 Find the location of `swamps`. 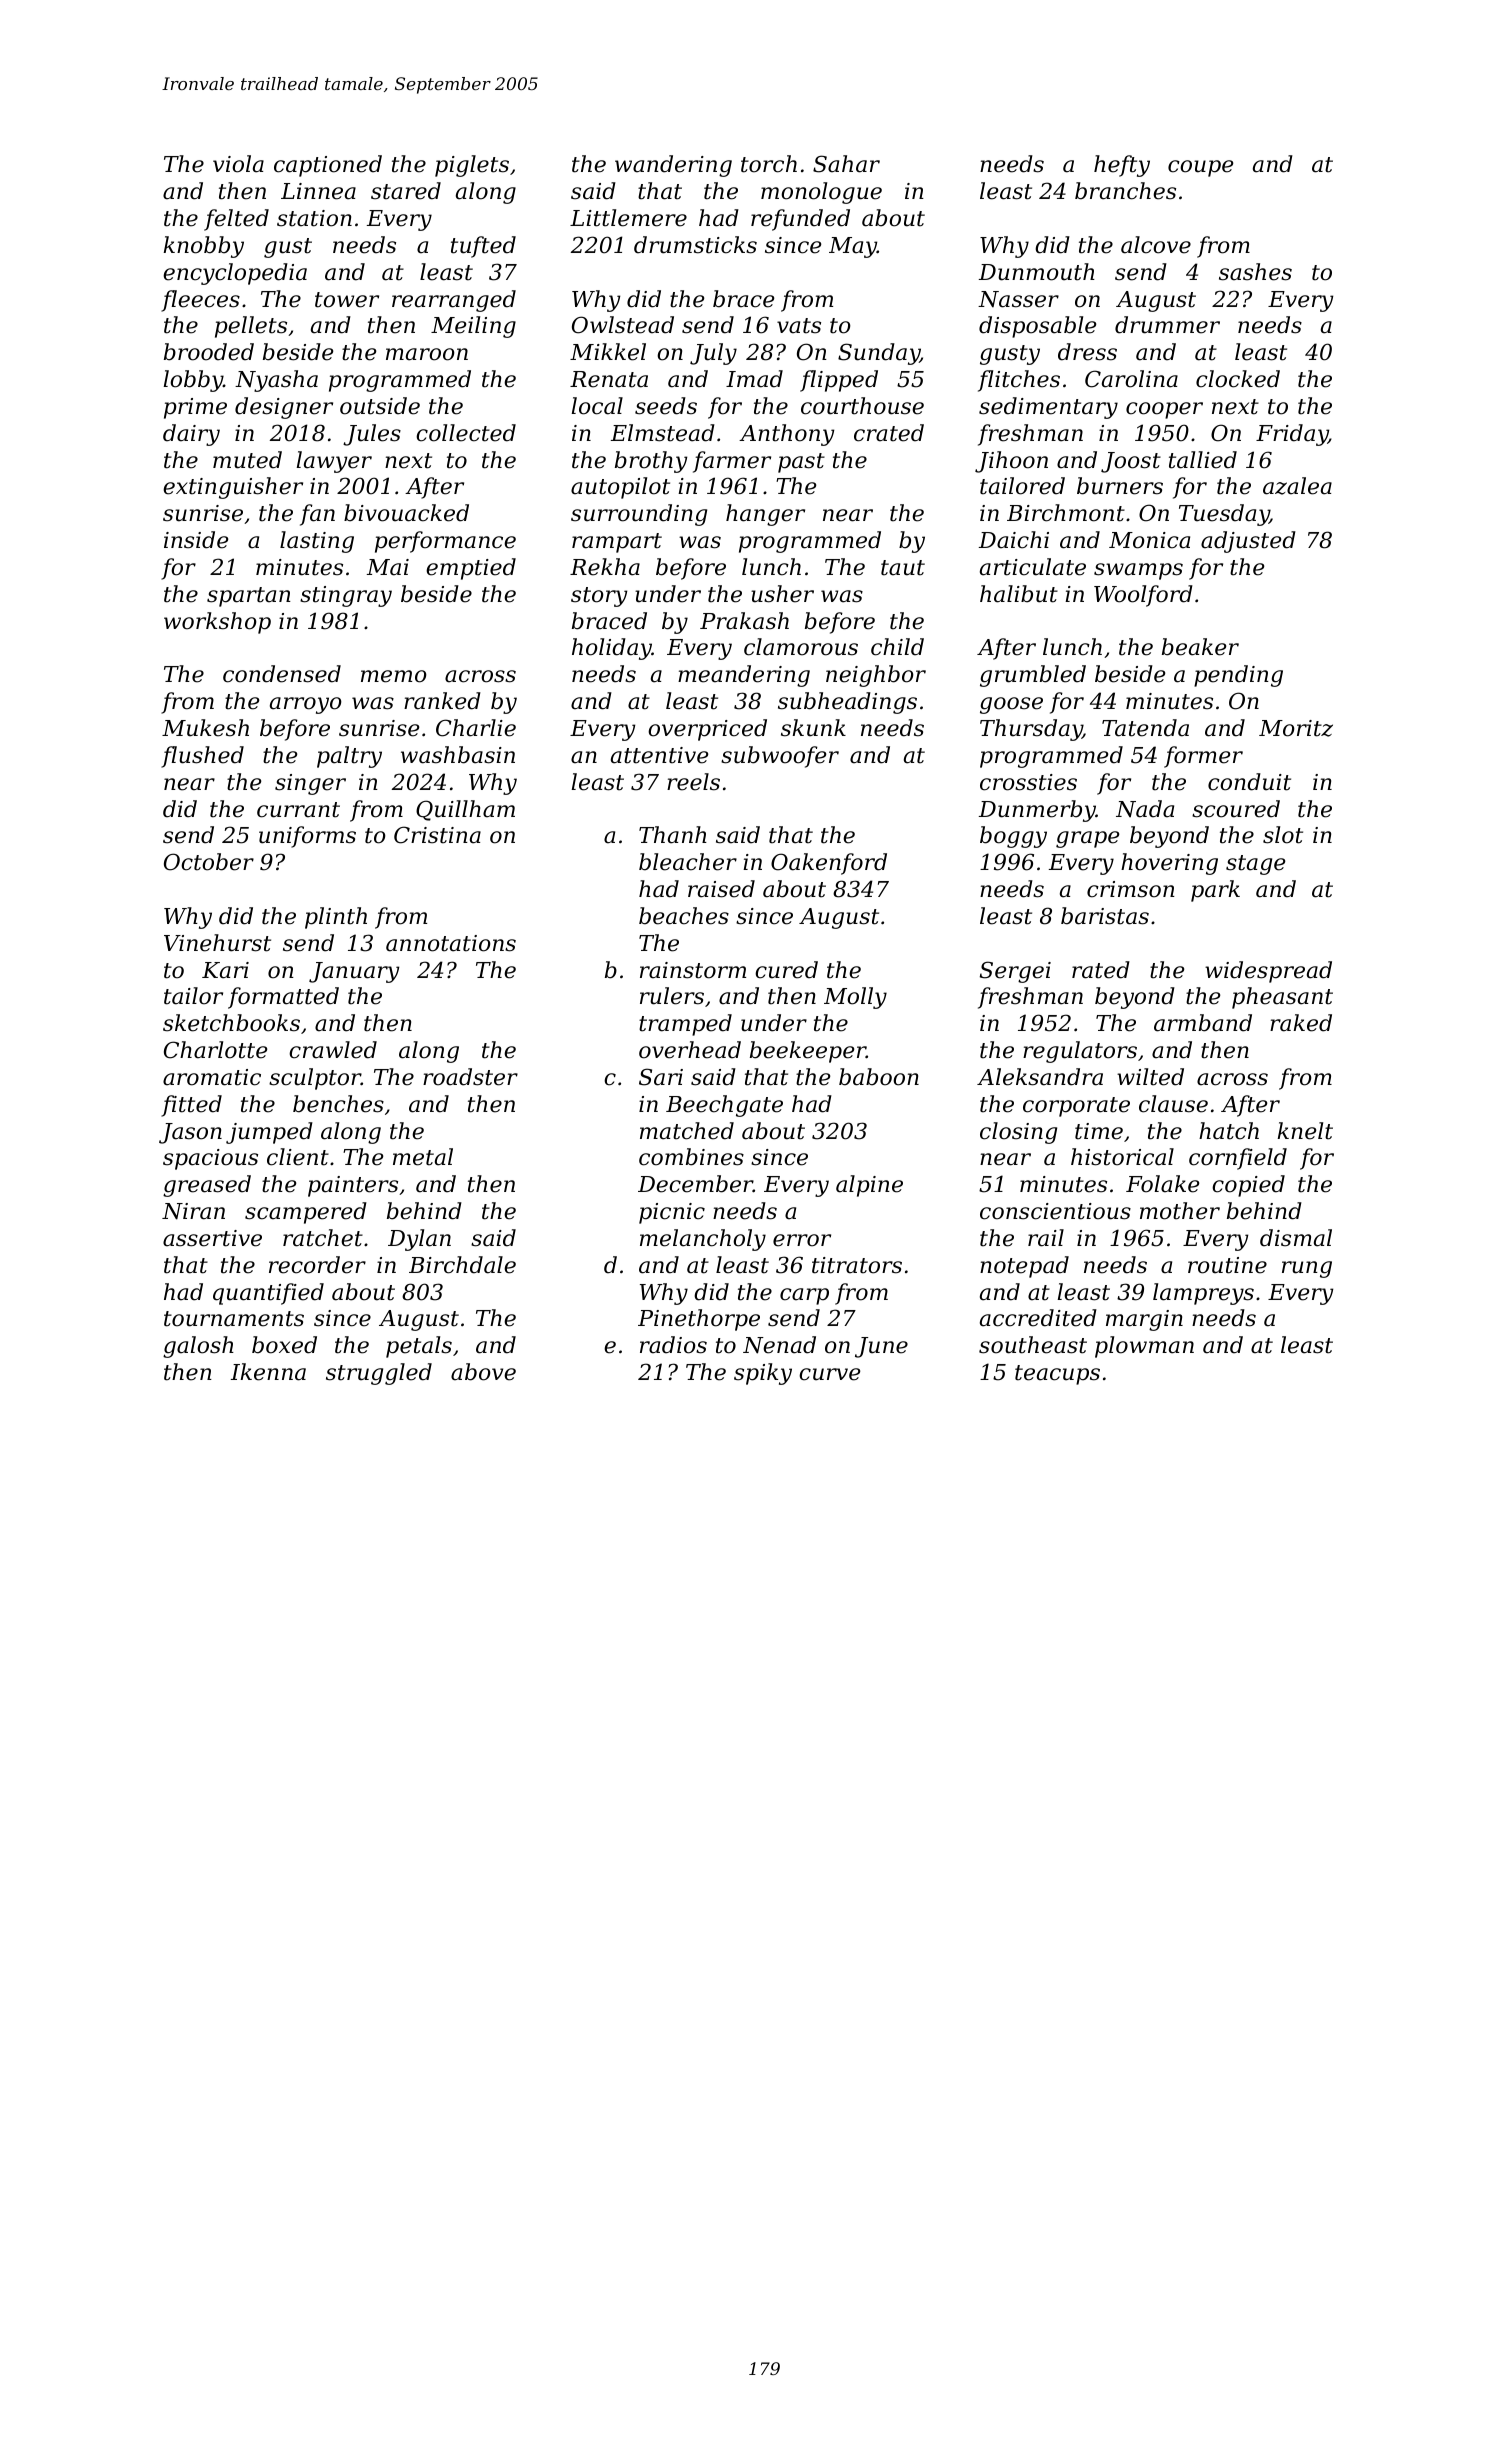

swamps is located at coordinates (1138, 571).
